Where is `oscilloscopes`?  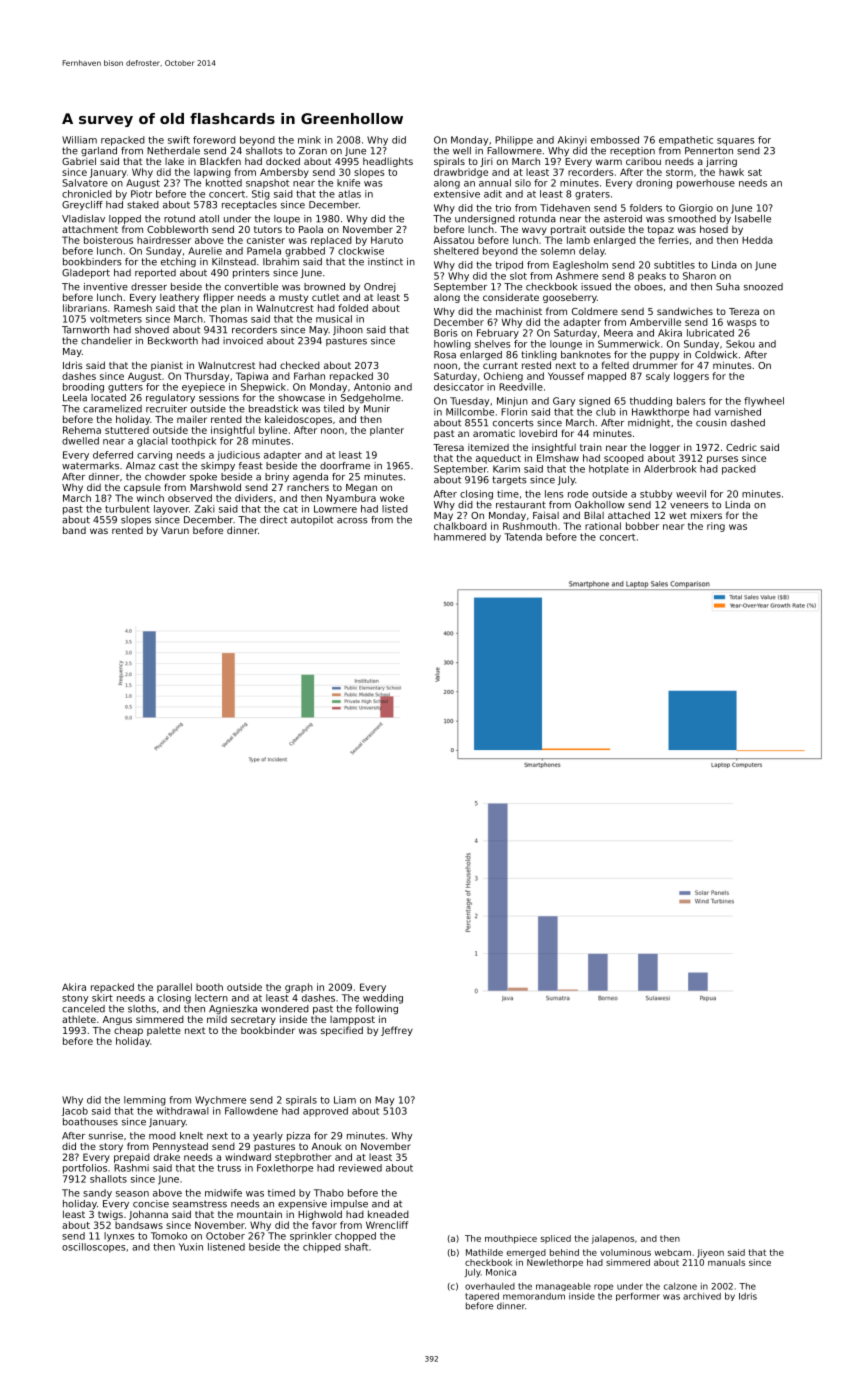
oscilloscopes is located at coordinates (93, 1248).
